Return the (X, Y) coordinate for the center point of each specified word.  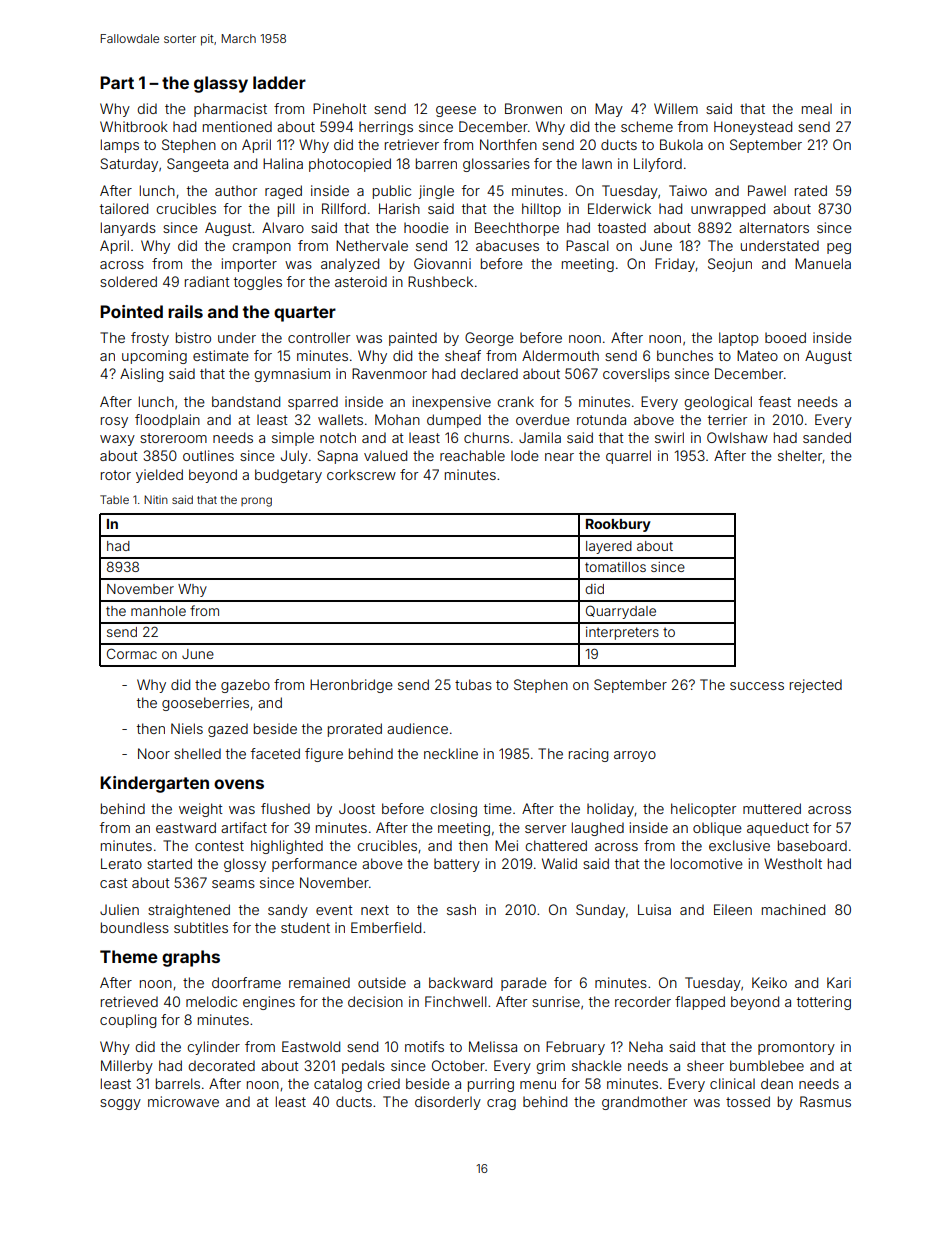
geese (456, 111)
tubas (473, 684)
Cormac (132, 653)
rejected (816, 686)
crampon (261, 248)
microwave (183, 1101)
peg (839, 248)
